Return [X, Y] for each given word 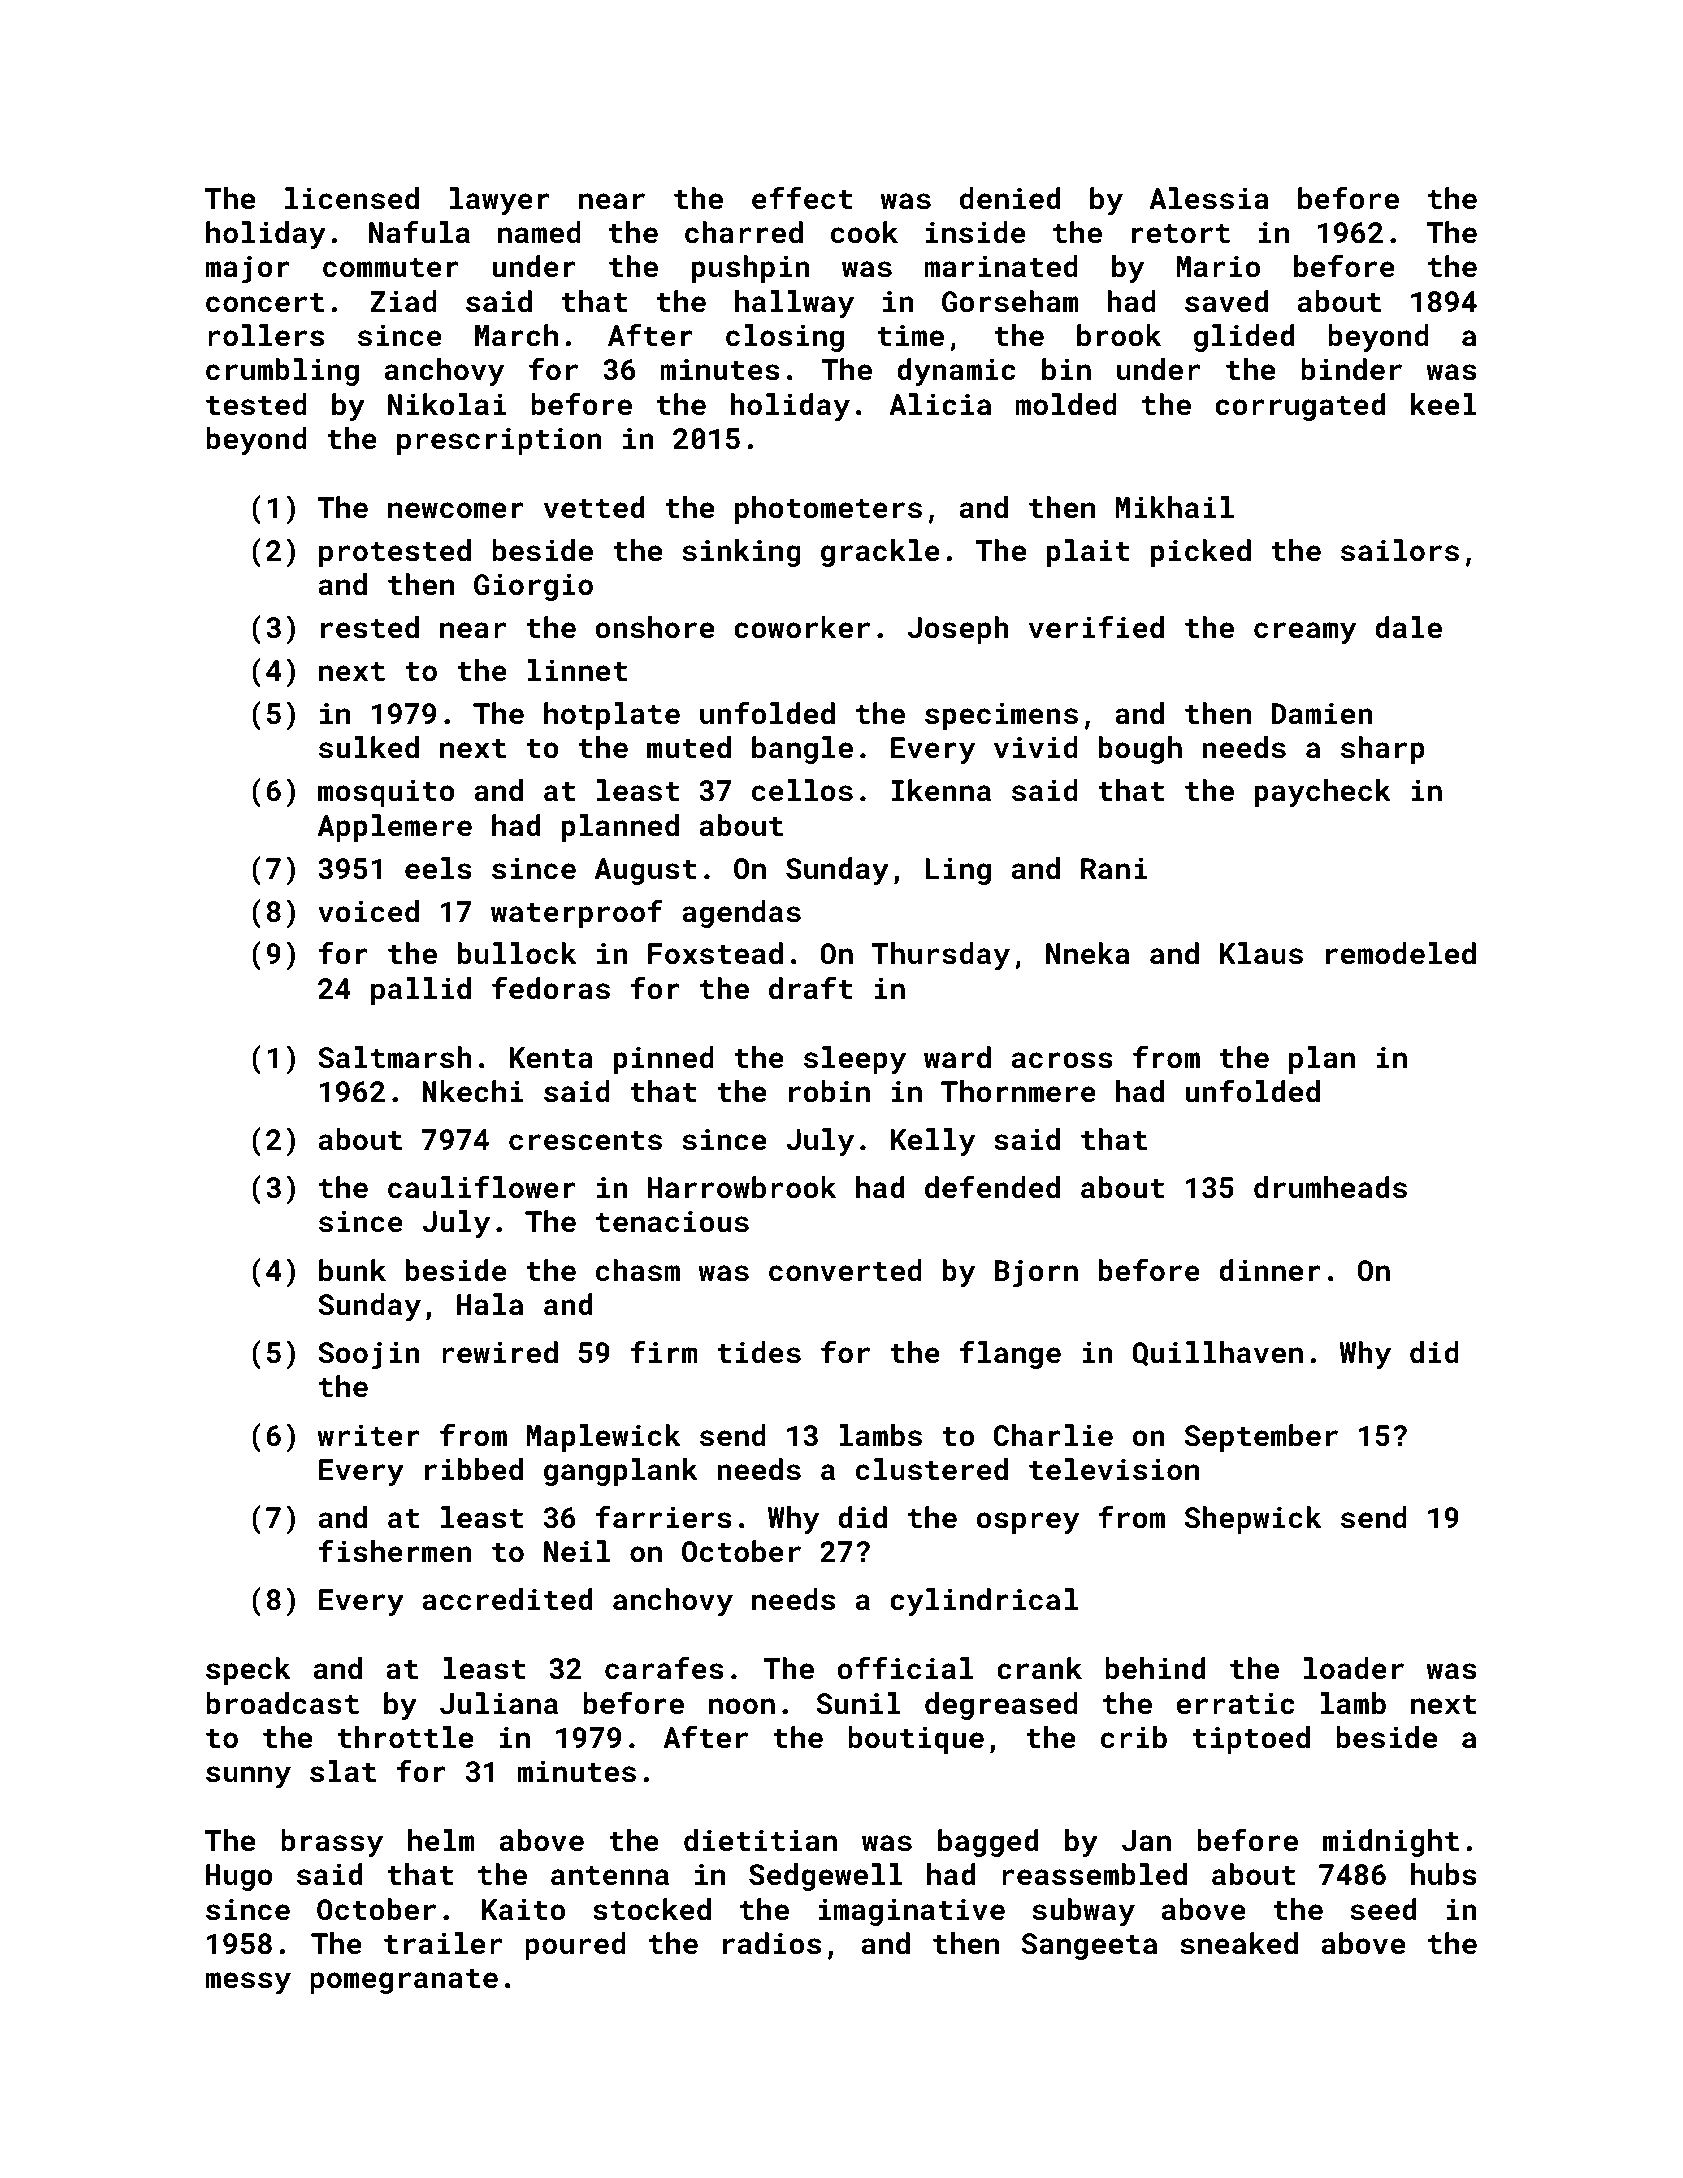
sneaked [1239, 1943]
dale [1408, 627]
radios [772, 1943]
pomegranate [404, 1981]
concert [265, 303]
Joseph [958, 630]
